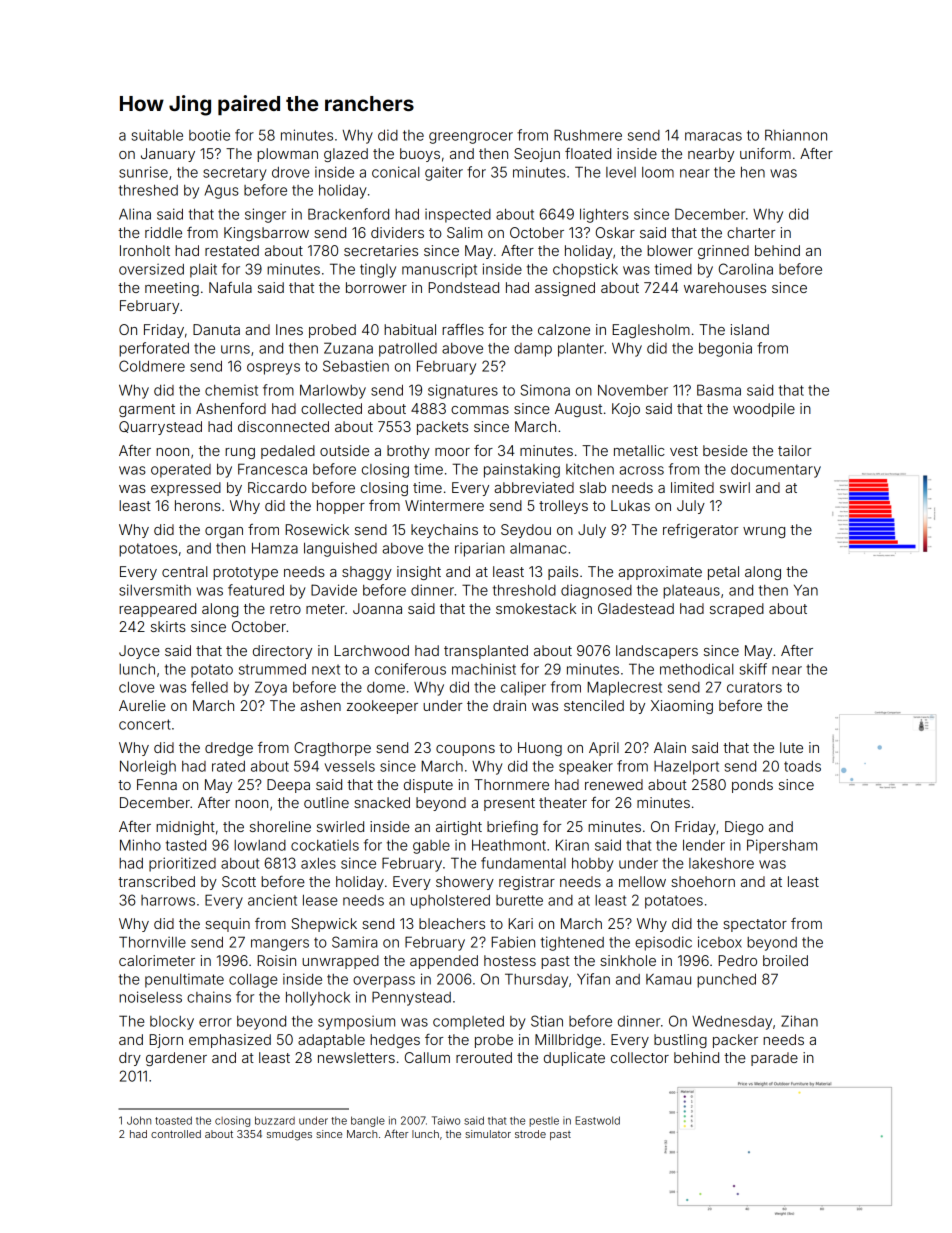  What do you see at coordinates (794, 450) in the screenshot?
I see `tailor` at bounding box center [794, 450].
